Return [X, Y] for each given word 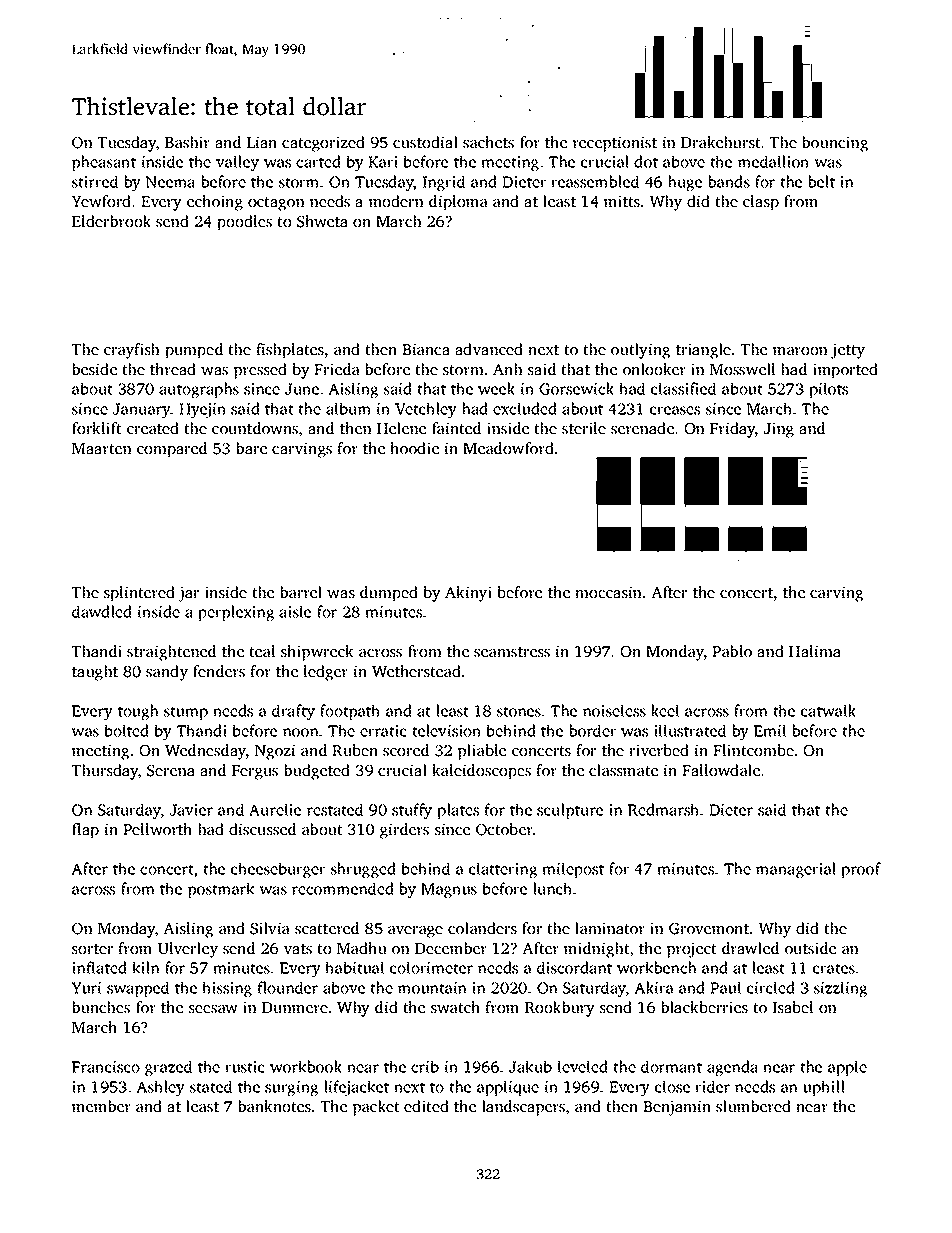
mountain [432, 988]
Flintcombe [753, 750]
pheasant [104, 163]
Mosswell [742, 369]
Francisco [106, 1067]
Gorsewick [576, 388]
